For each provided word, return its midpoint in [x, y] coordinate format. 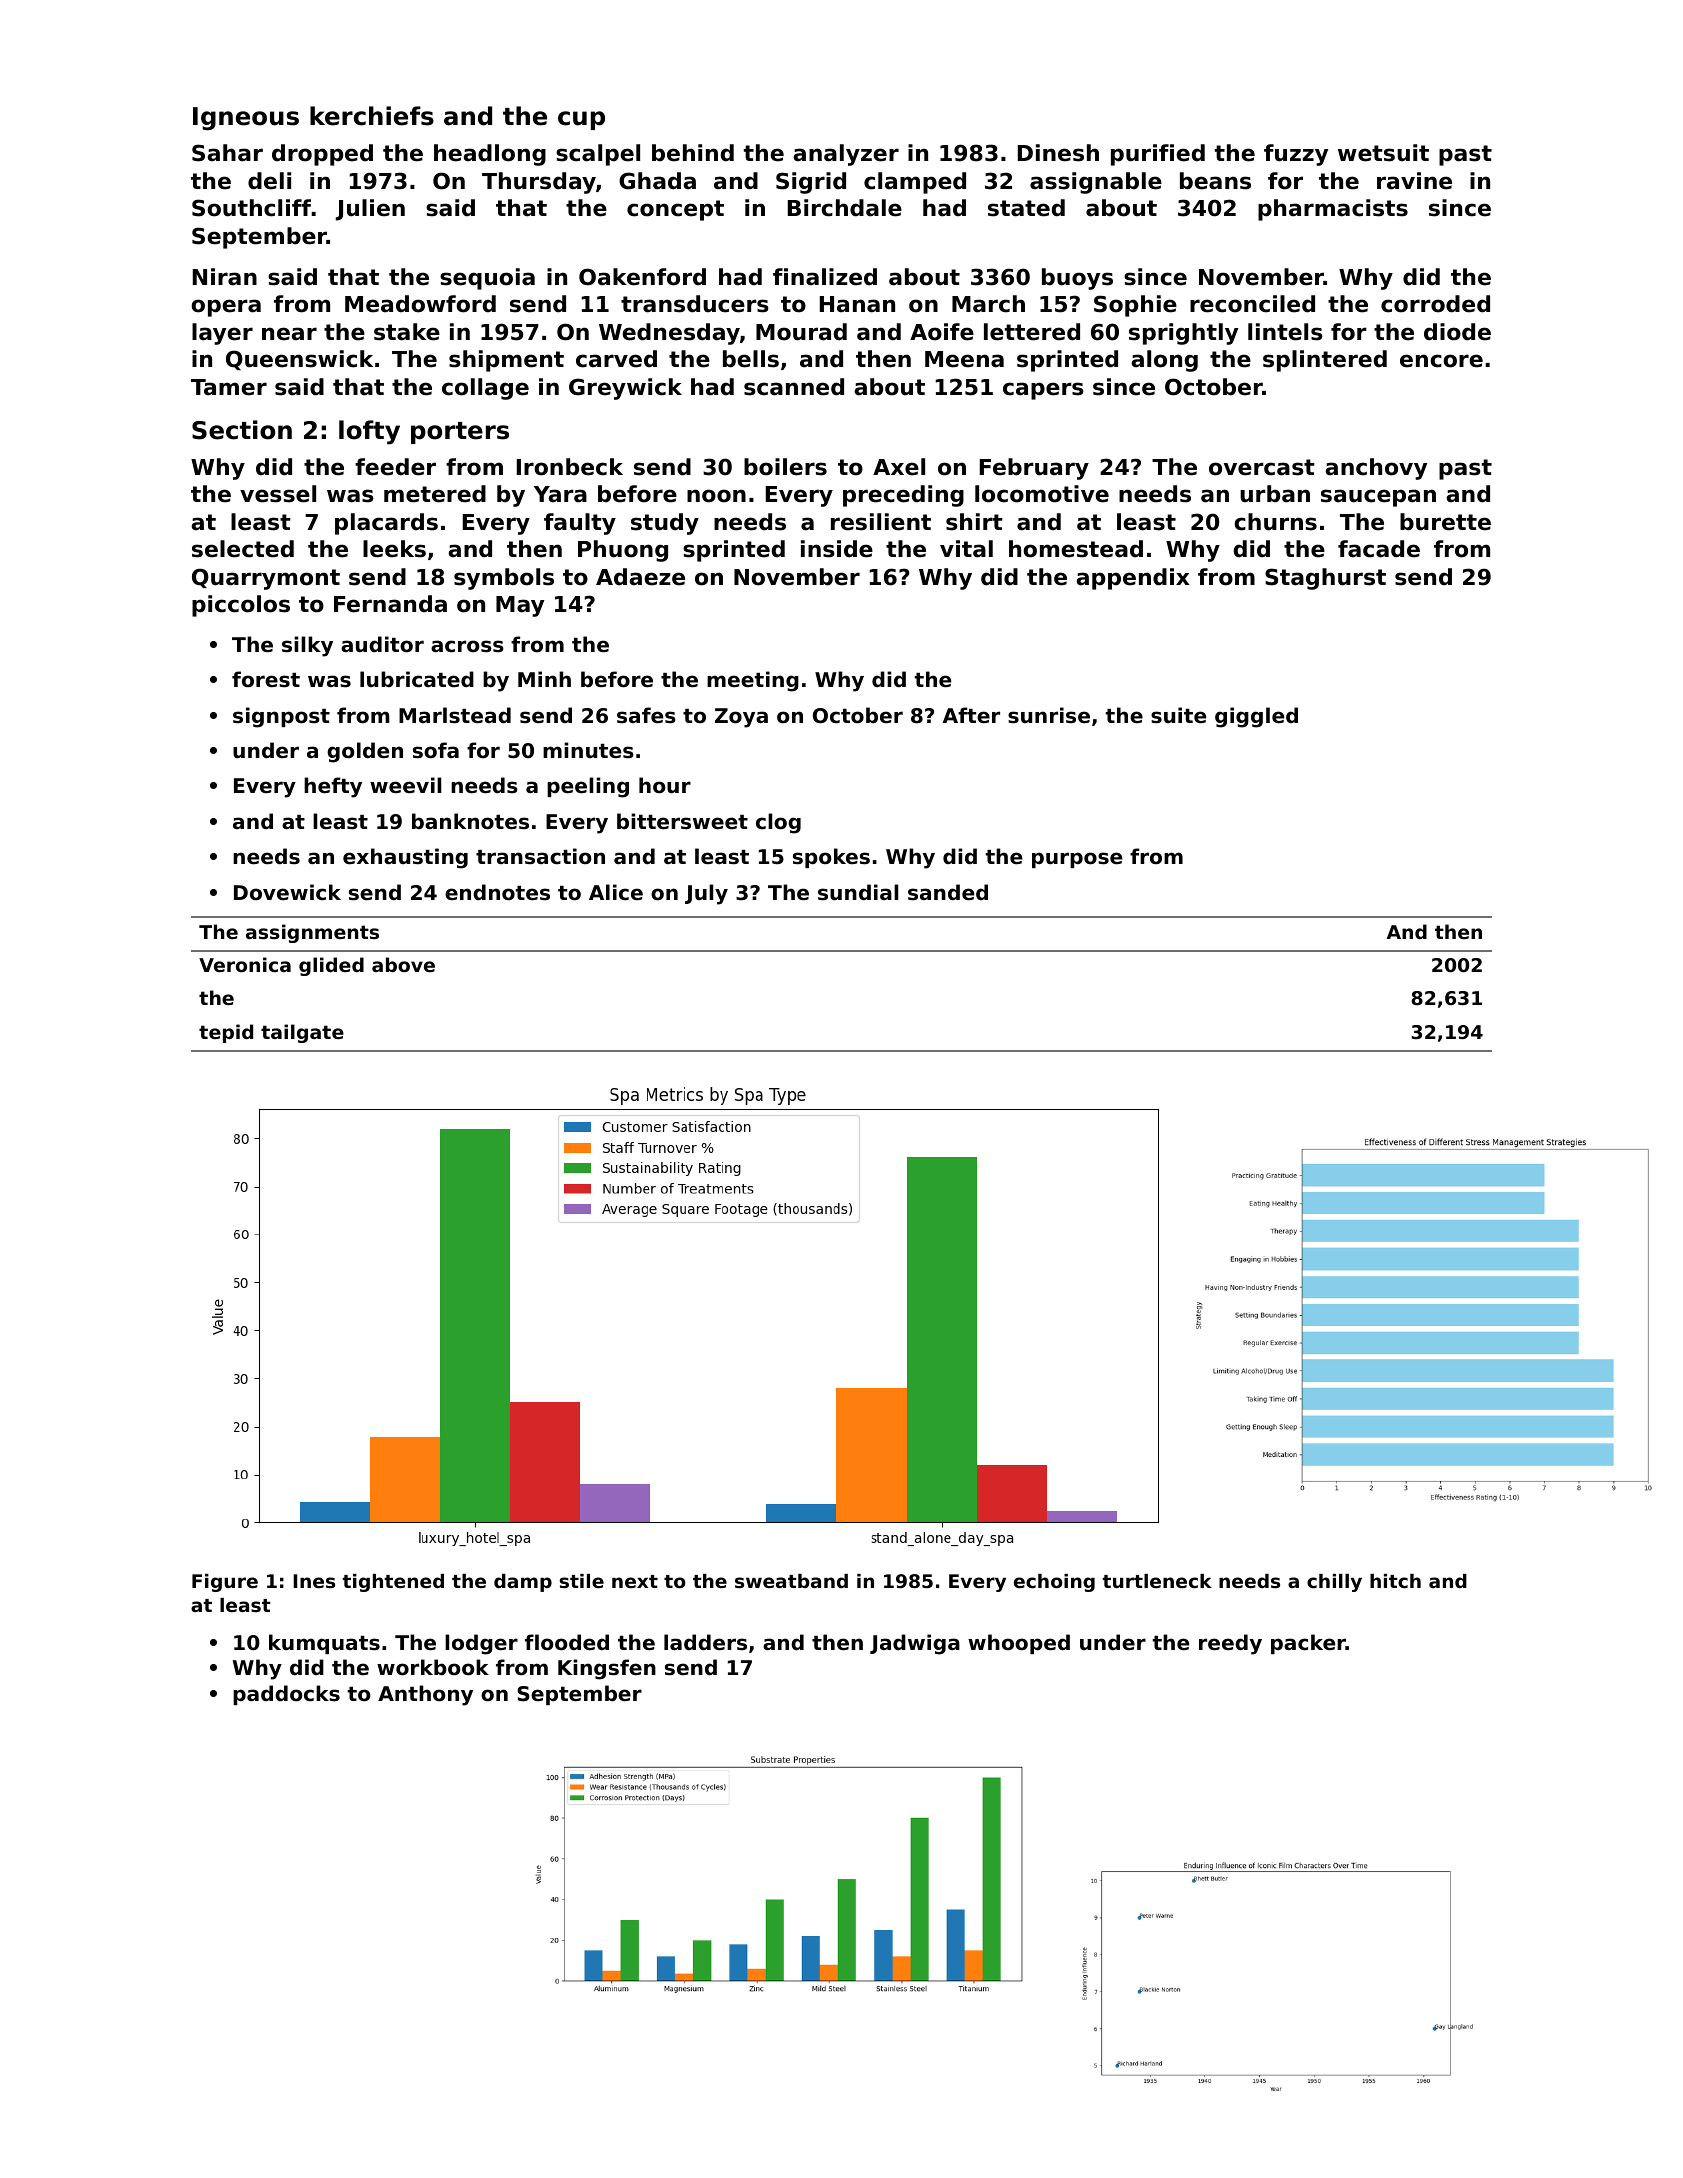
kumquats [324, 1644]
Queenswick [299, 360]
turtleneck [1157, 1581]
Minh [544, 679]
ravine [1414, 181]
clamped [915, 183]
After [971, 715]
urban [1275, 494]
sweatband [791, 1581]
